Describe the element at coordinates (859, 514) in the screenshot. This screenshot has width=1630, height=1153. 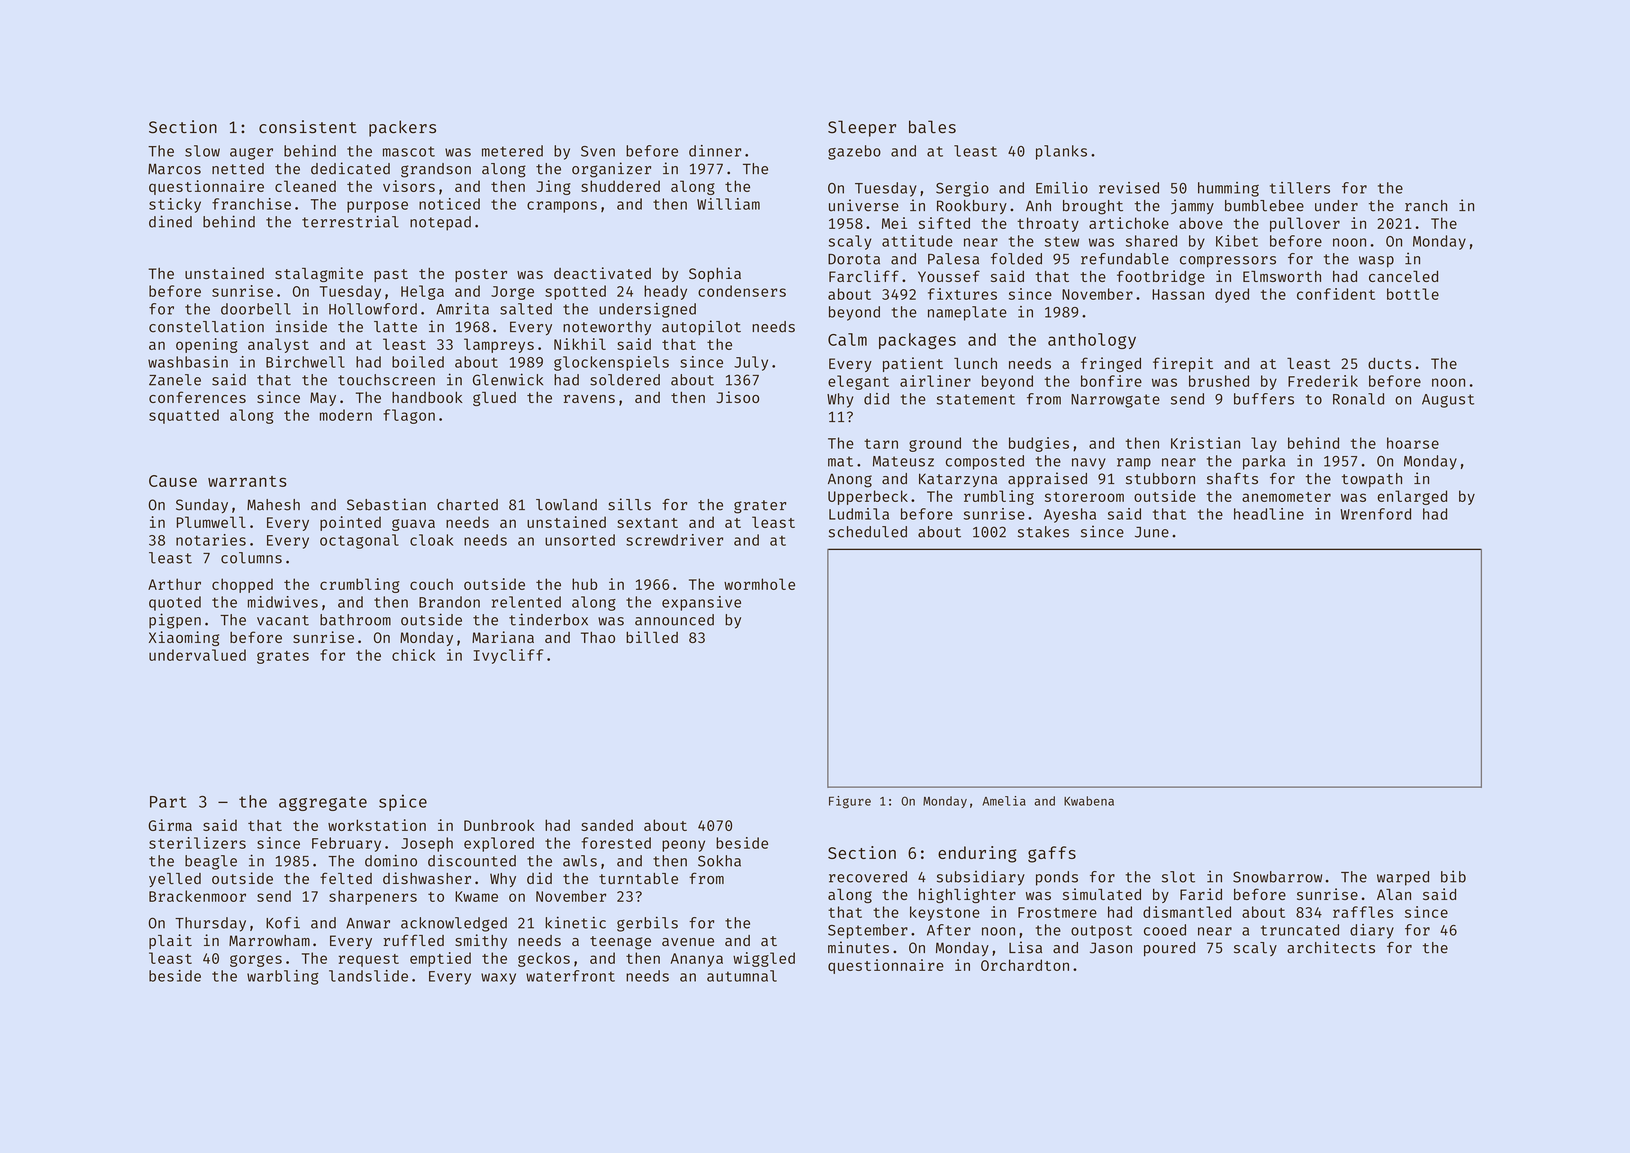
I see `Ludmila` at that location.
